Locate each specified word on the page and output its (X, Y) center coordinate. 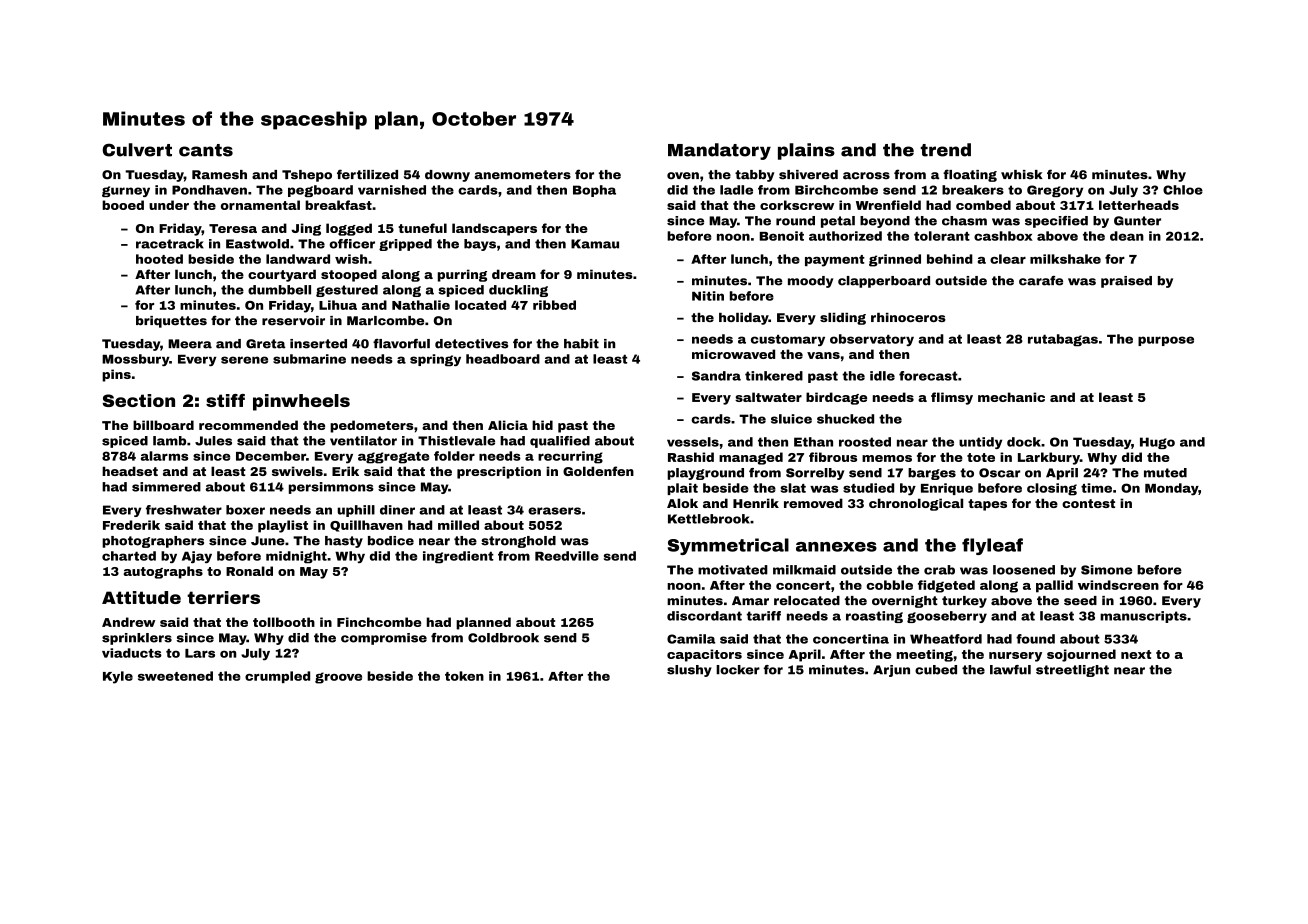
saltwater (768, 397)
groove (338, 678)
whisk (1022, 175)
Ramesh (219, 175)
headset (130, 471)
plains (806, 151)
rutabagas (1063, 340)
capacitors (704, 655)
